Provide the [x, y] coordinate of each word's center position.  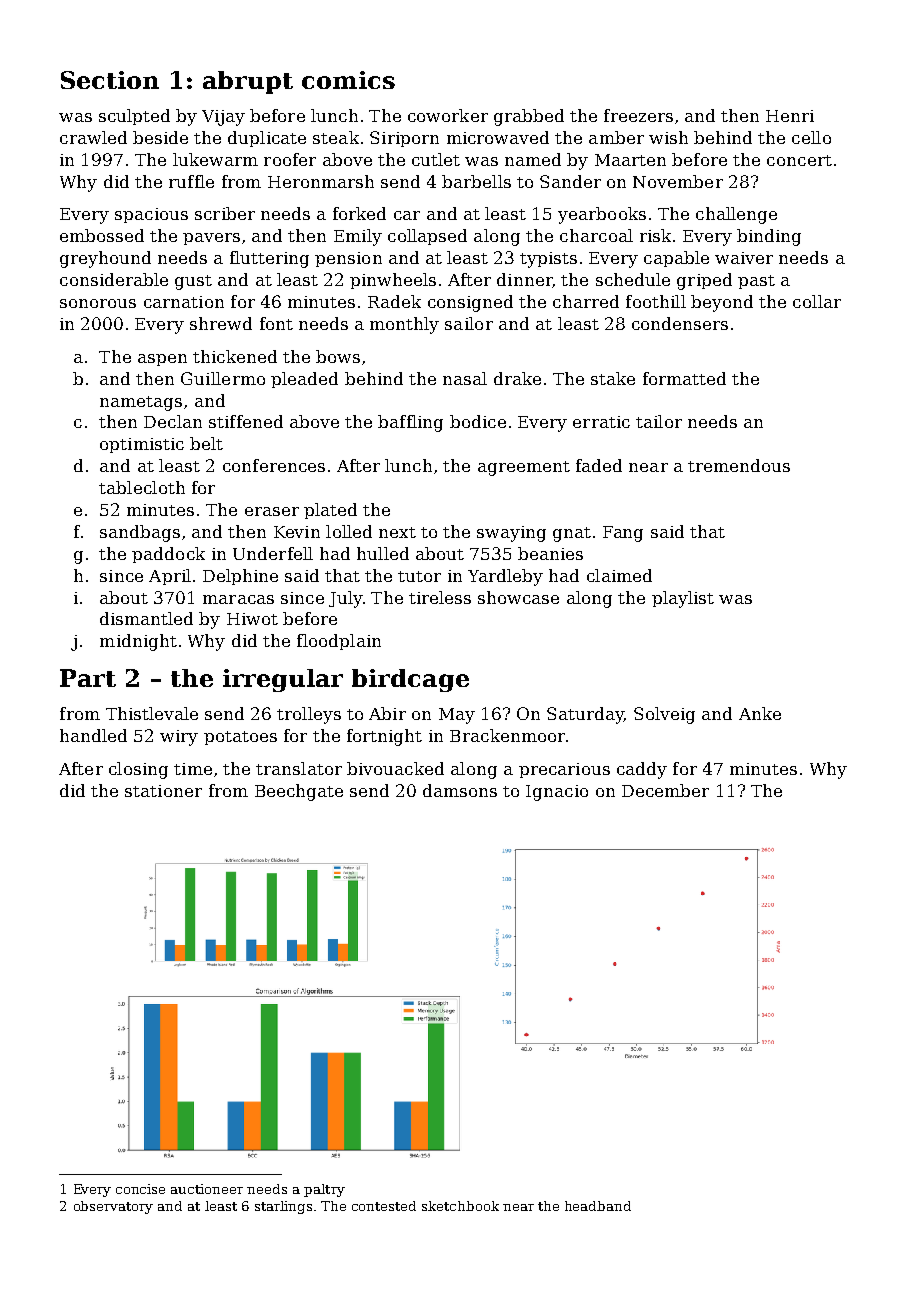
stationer [163, 791]
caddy [642, 770]
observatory [113, 1207]
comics [348, 80]
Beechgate [299, 792]
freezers [638, 115]
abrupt [248, 82]
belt [206, 443]
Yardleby [505, 577]
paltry [324, 1190]
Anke [760, 713]
